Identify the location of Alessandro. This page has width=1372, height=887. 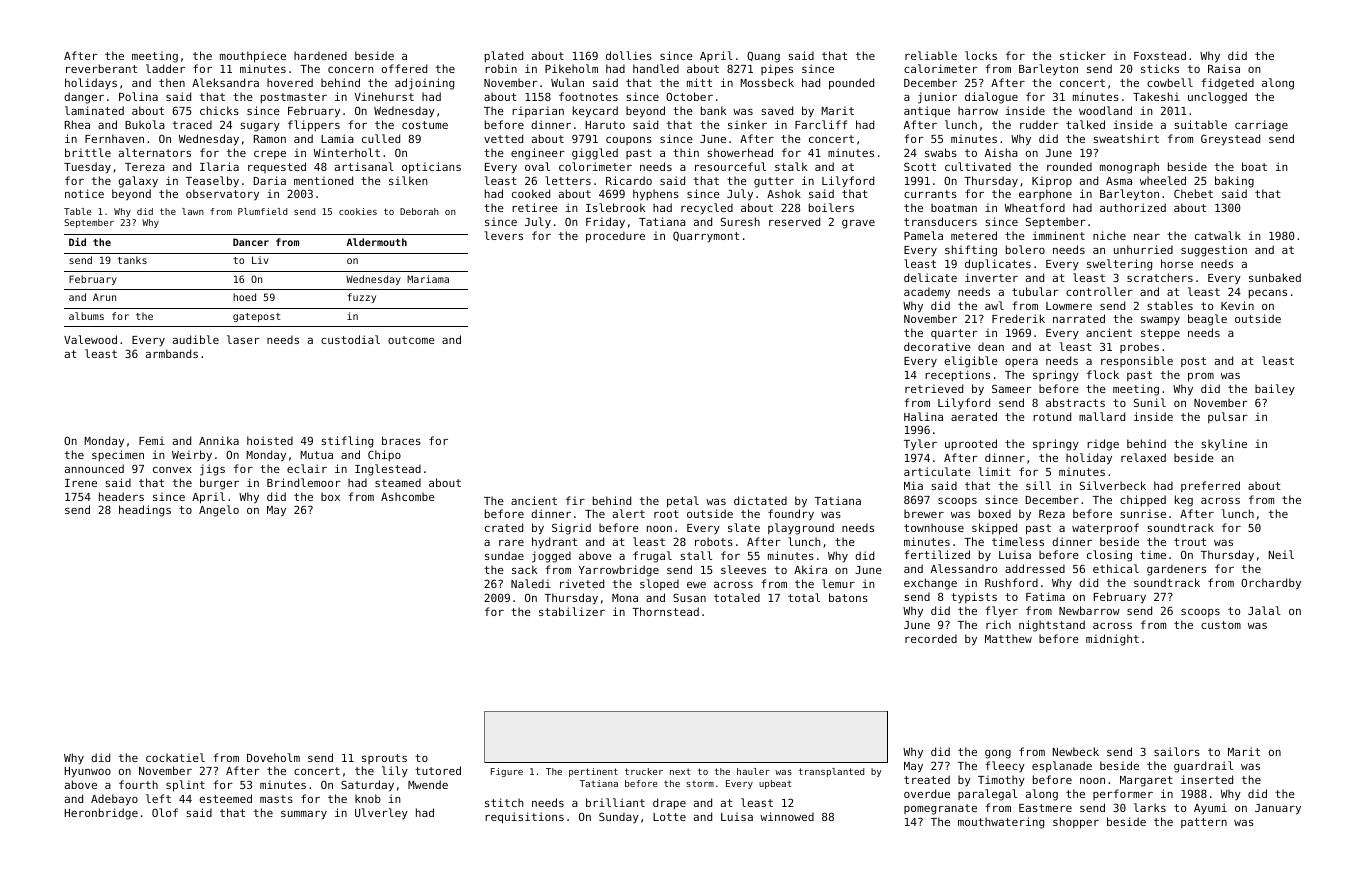
(964, 568).
